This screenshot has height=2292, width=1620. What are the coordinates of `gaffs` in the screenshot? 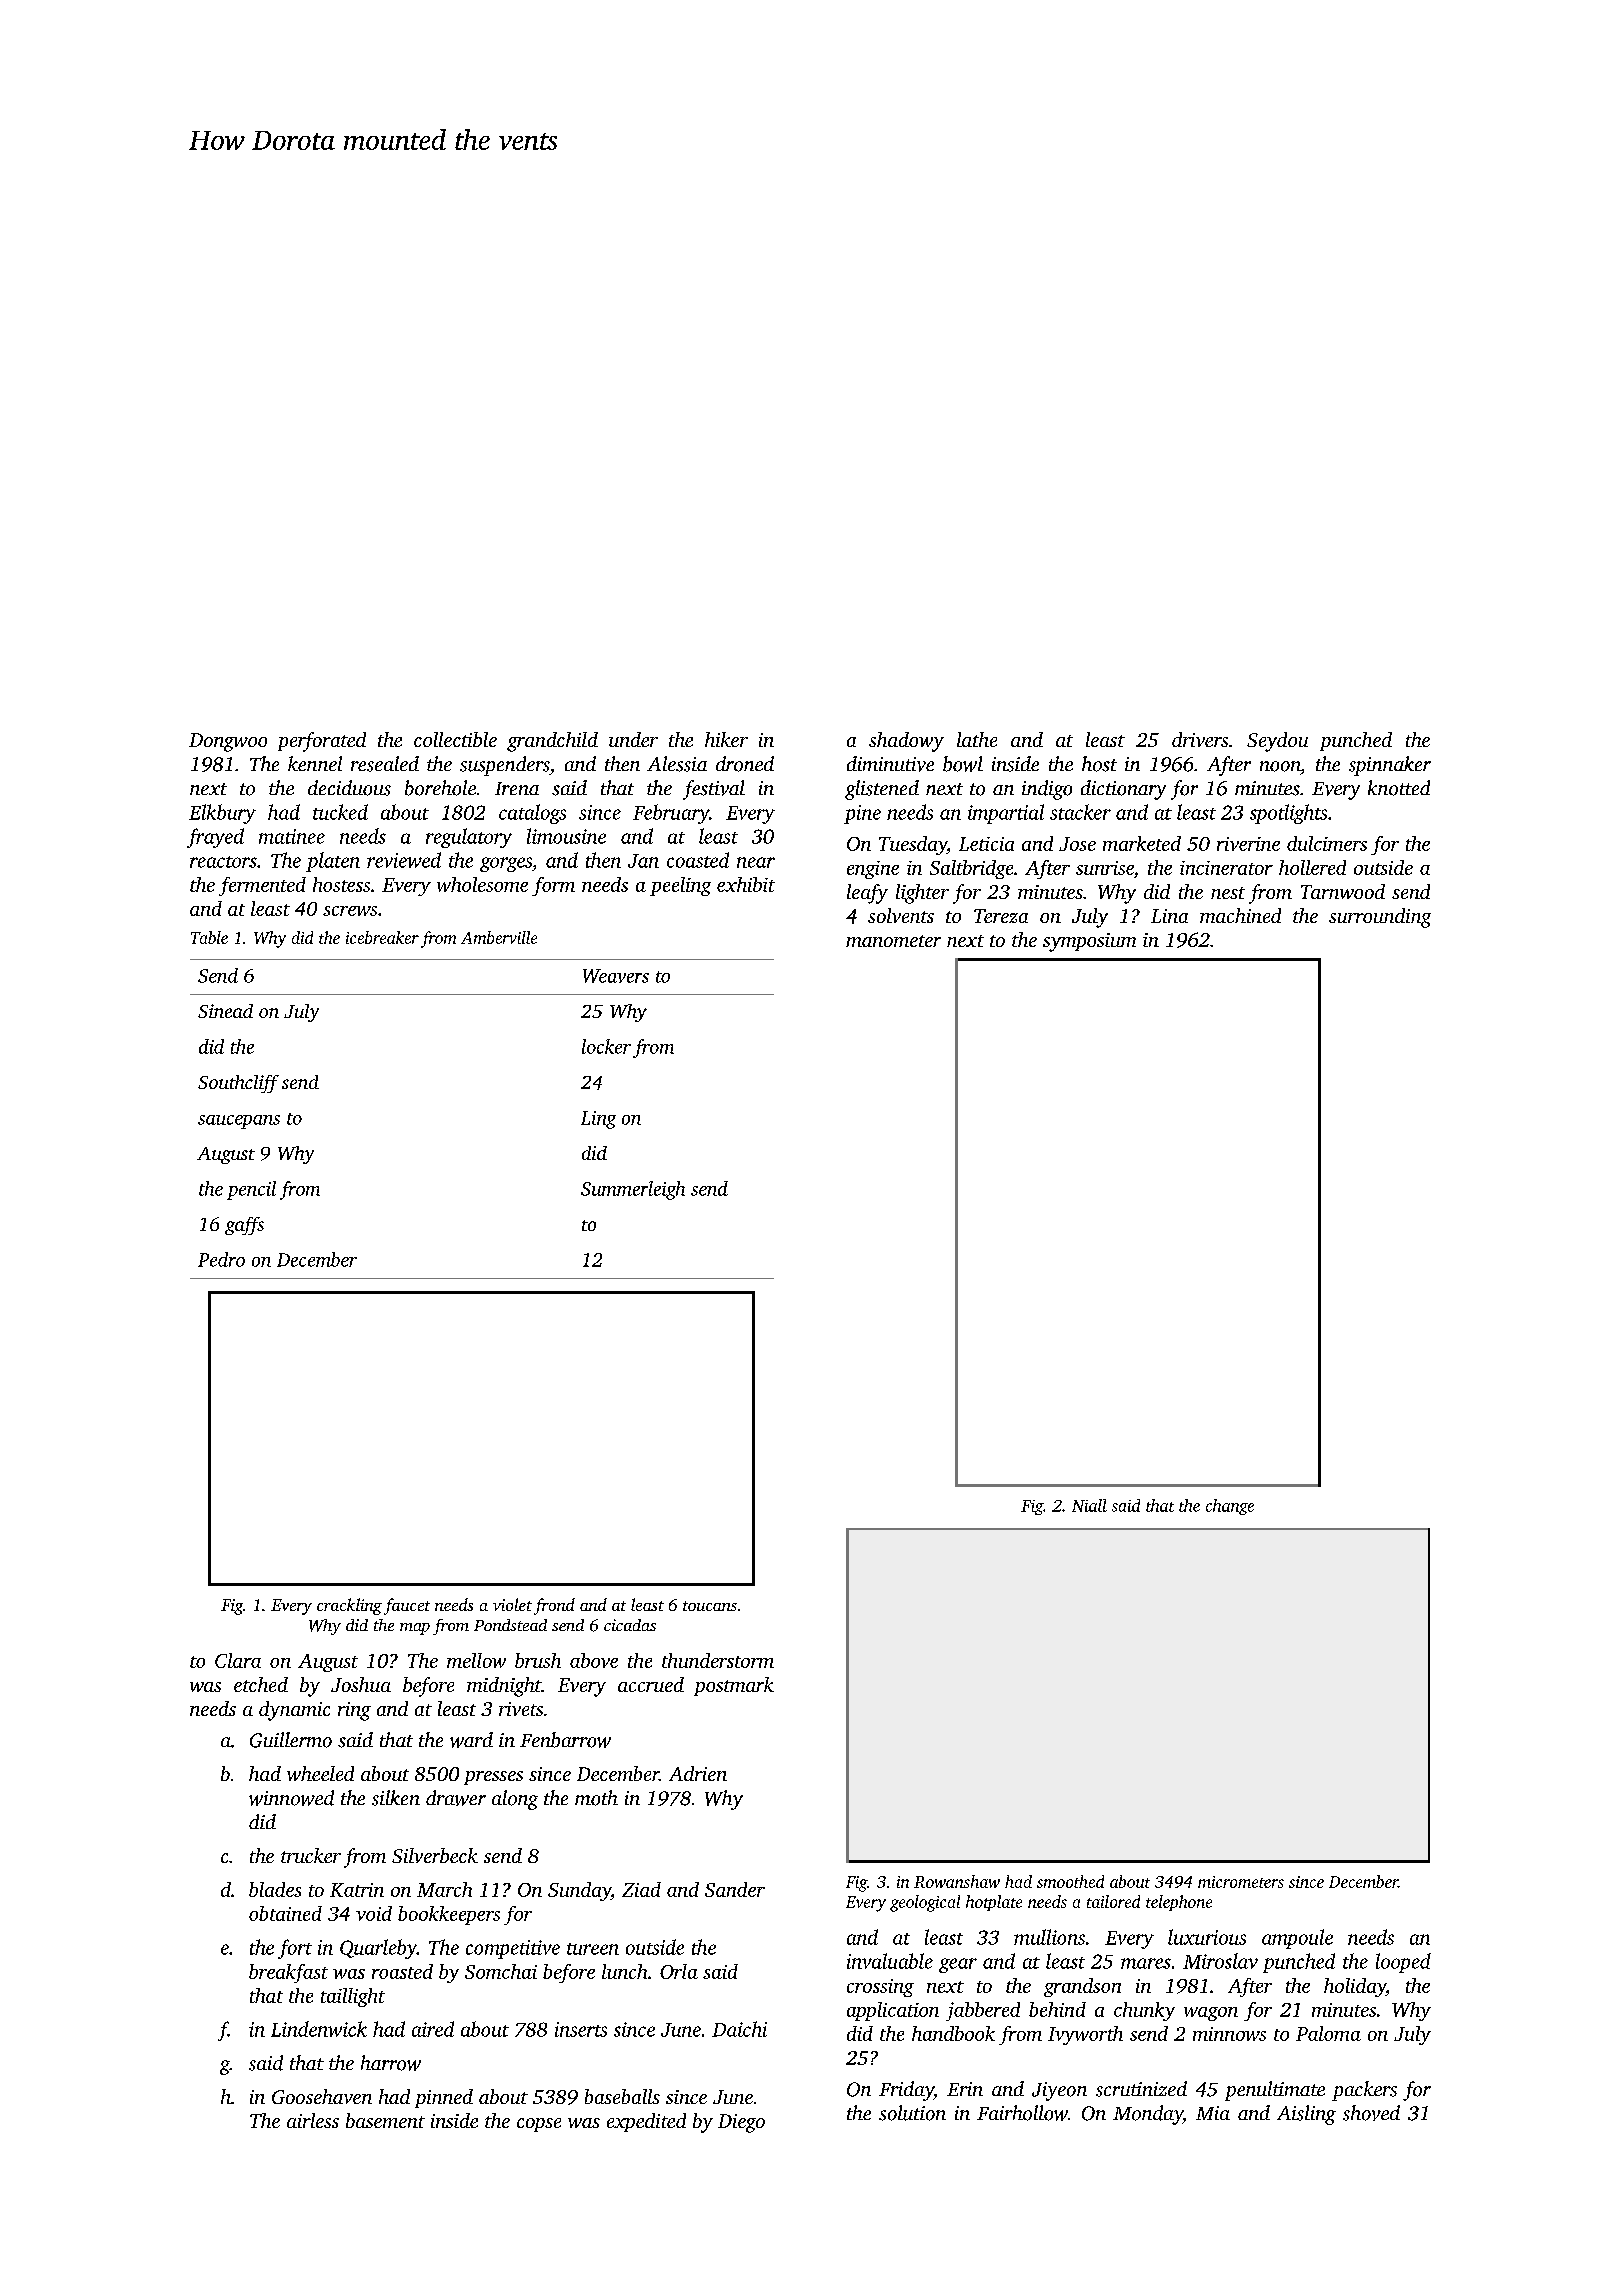 It's located at (244, 1226).
